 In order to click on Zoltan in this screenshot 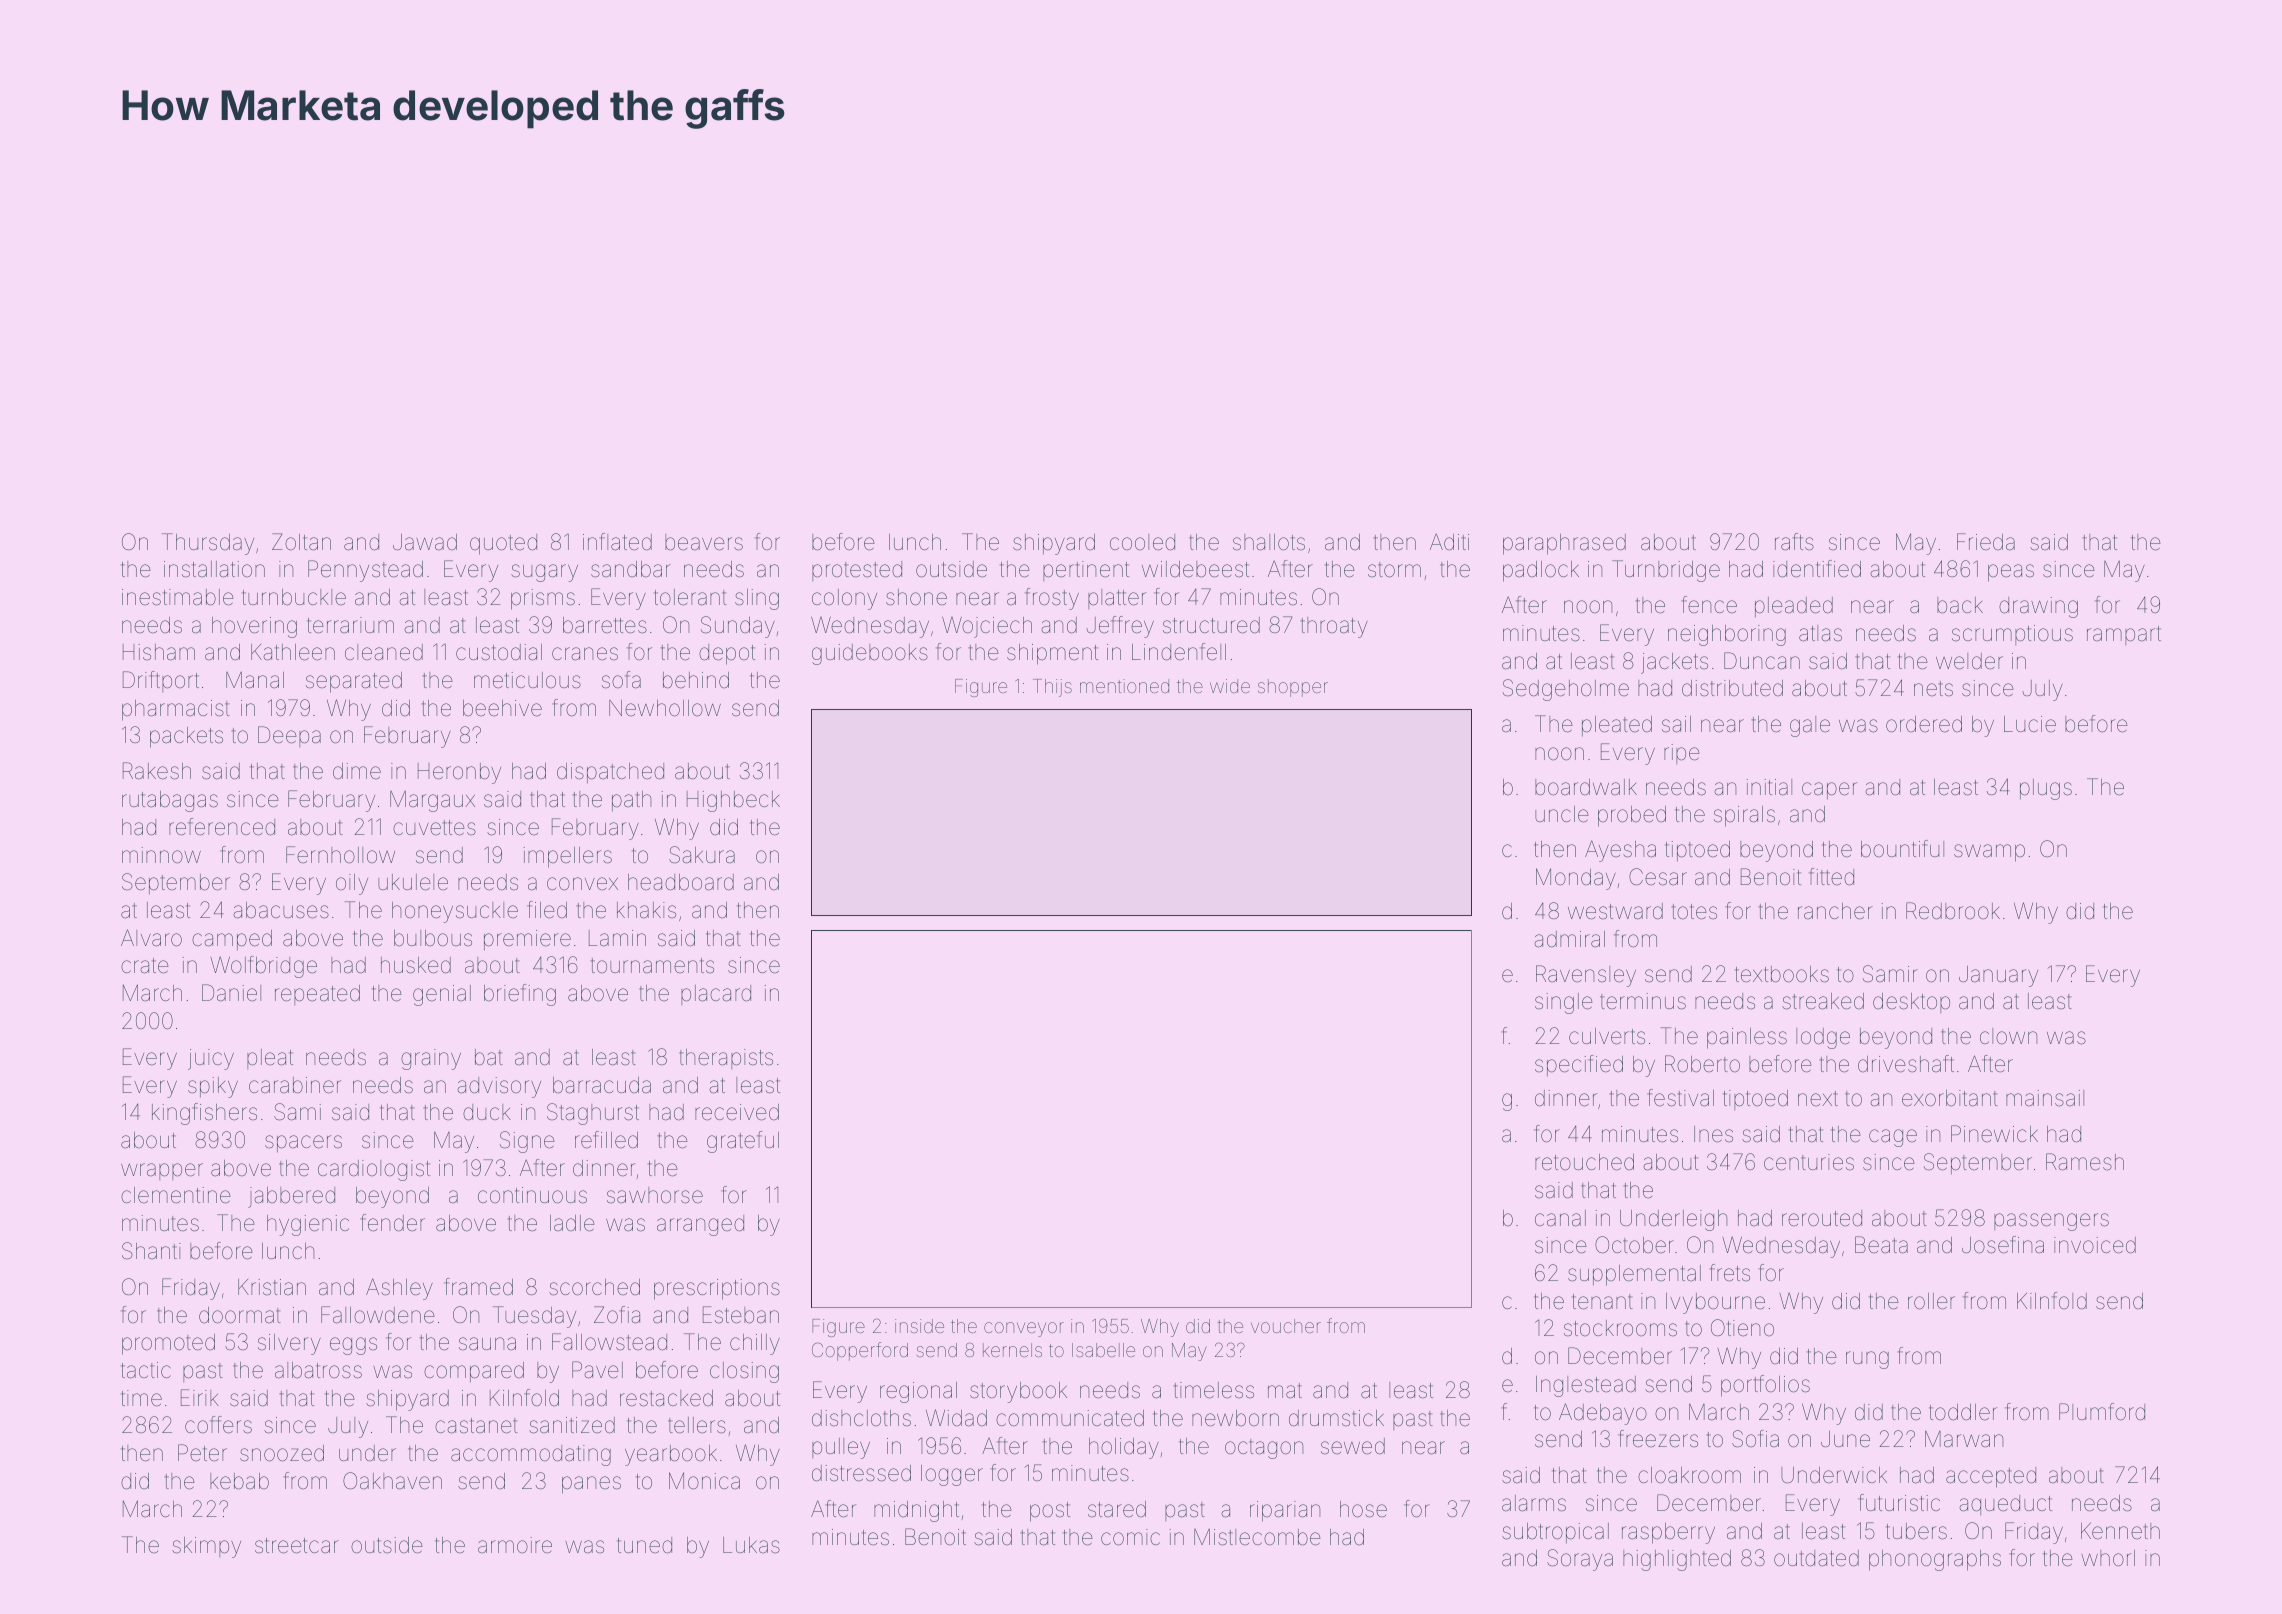, I will do `click(301, 542)`.
